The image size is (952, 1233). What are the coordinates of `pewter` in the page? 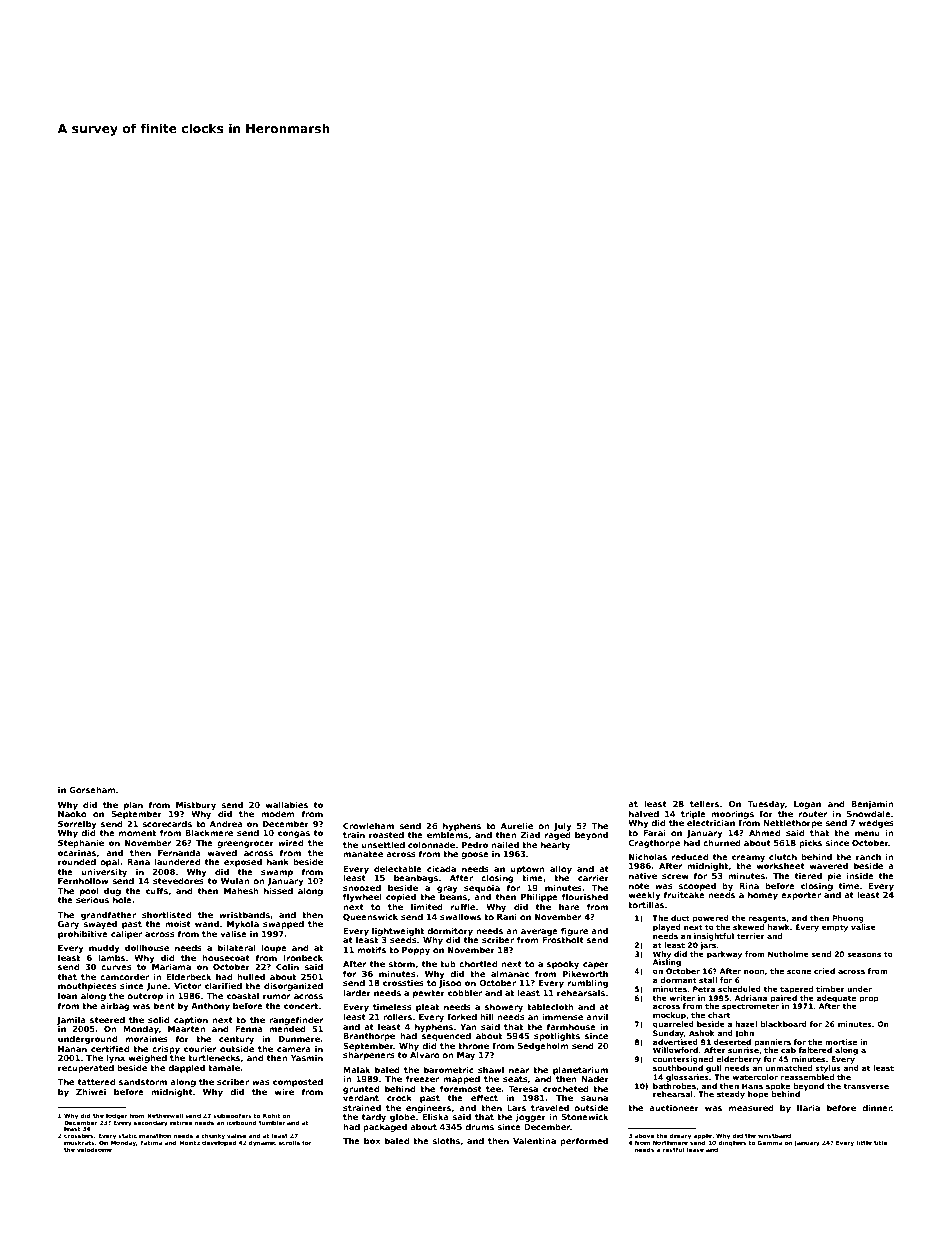 It's located at (429, 994).
